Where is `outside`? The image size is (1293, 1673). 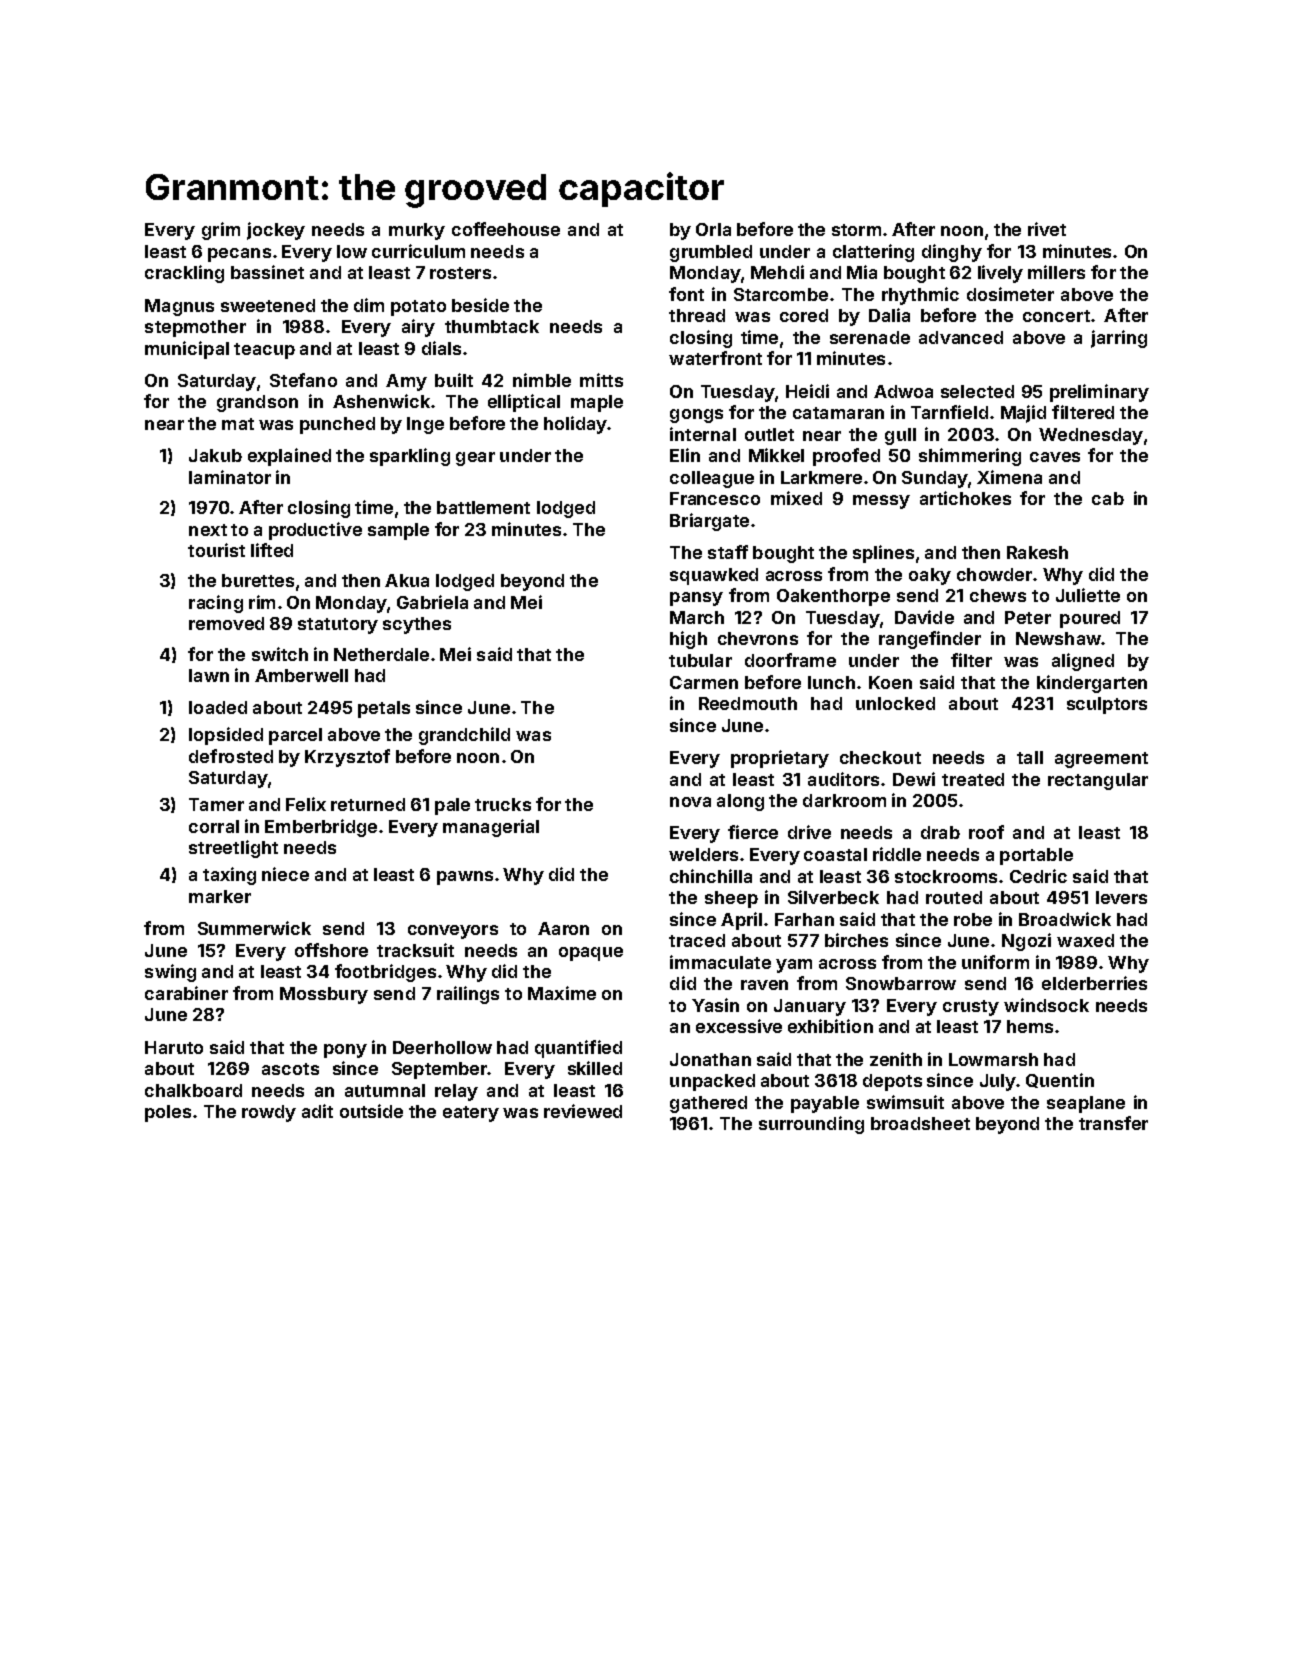 outside is located at coordinates (371, 1111).
